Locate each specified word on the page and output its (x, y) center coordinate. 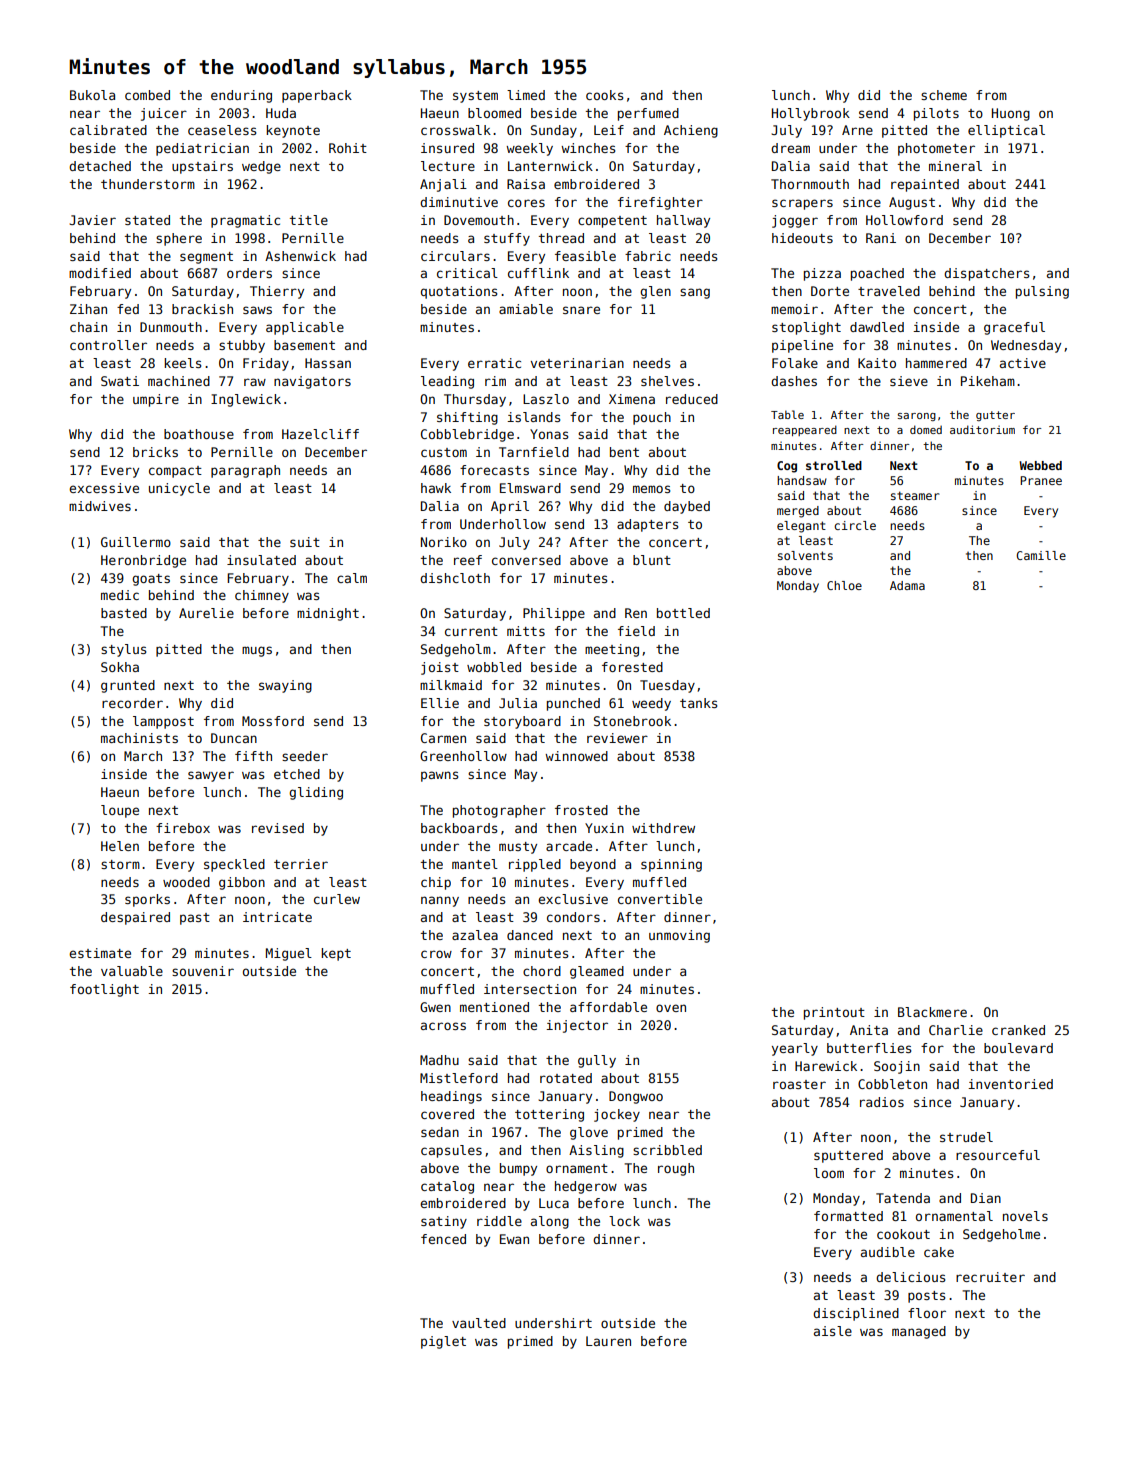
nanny (440, 901)
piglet (443, 1342)
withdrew (663, 828)
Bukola (92, 95)
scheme (944, 95)
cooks (604, 95)
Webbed (1040, 465)
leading (447, 382)
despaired (135, 918)
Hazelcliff (320, 434)
